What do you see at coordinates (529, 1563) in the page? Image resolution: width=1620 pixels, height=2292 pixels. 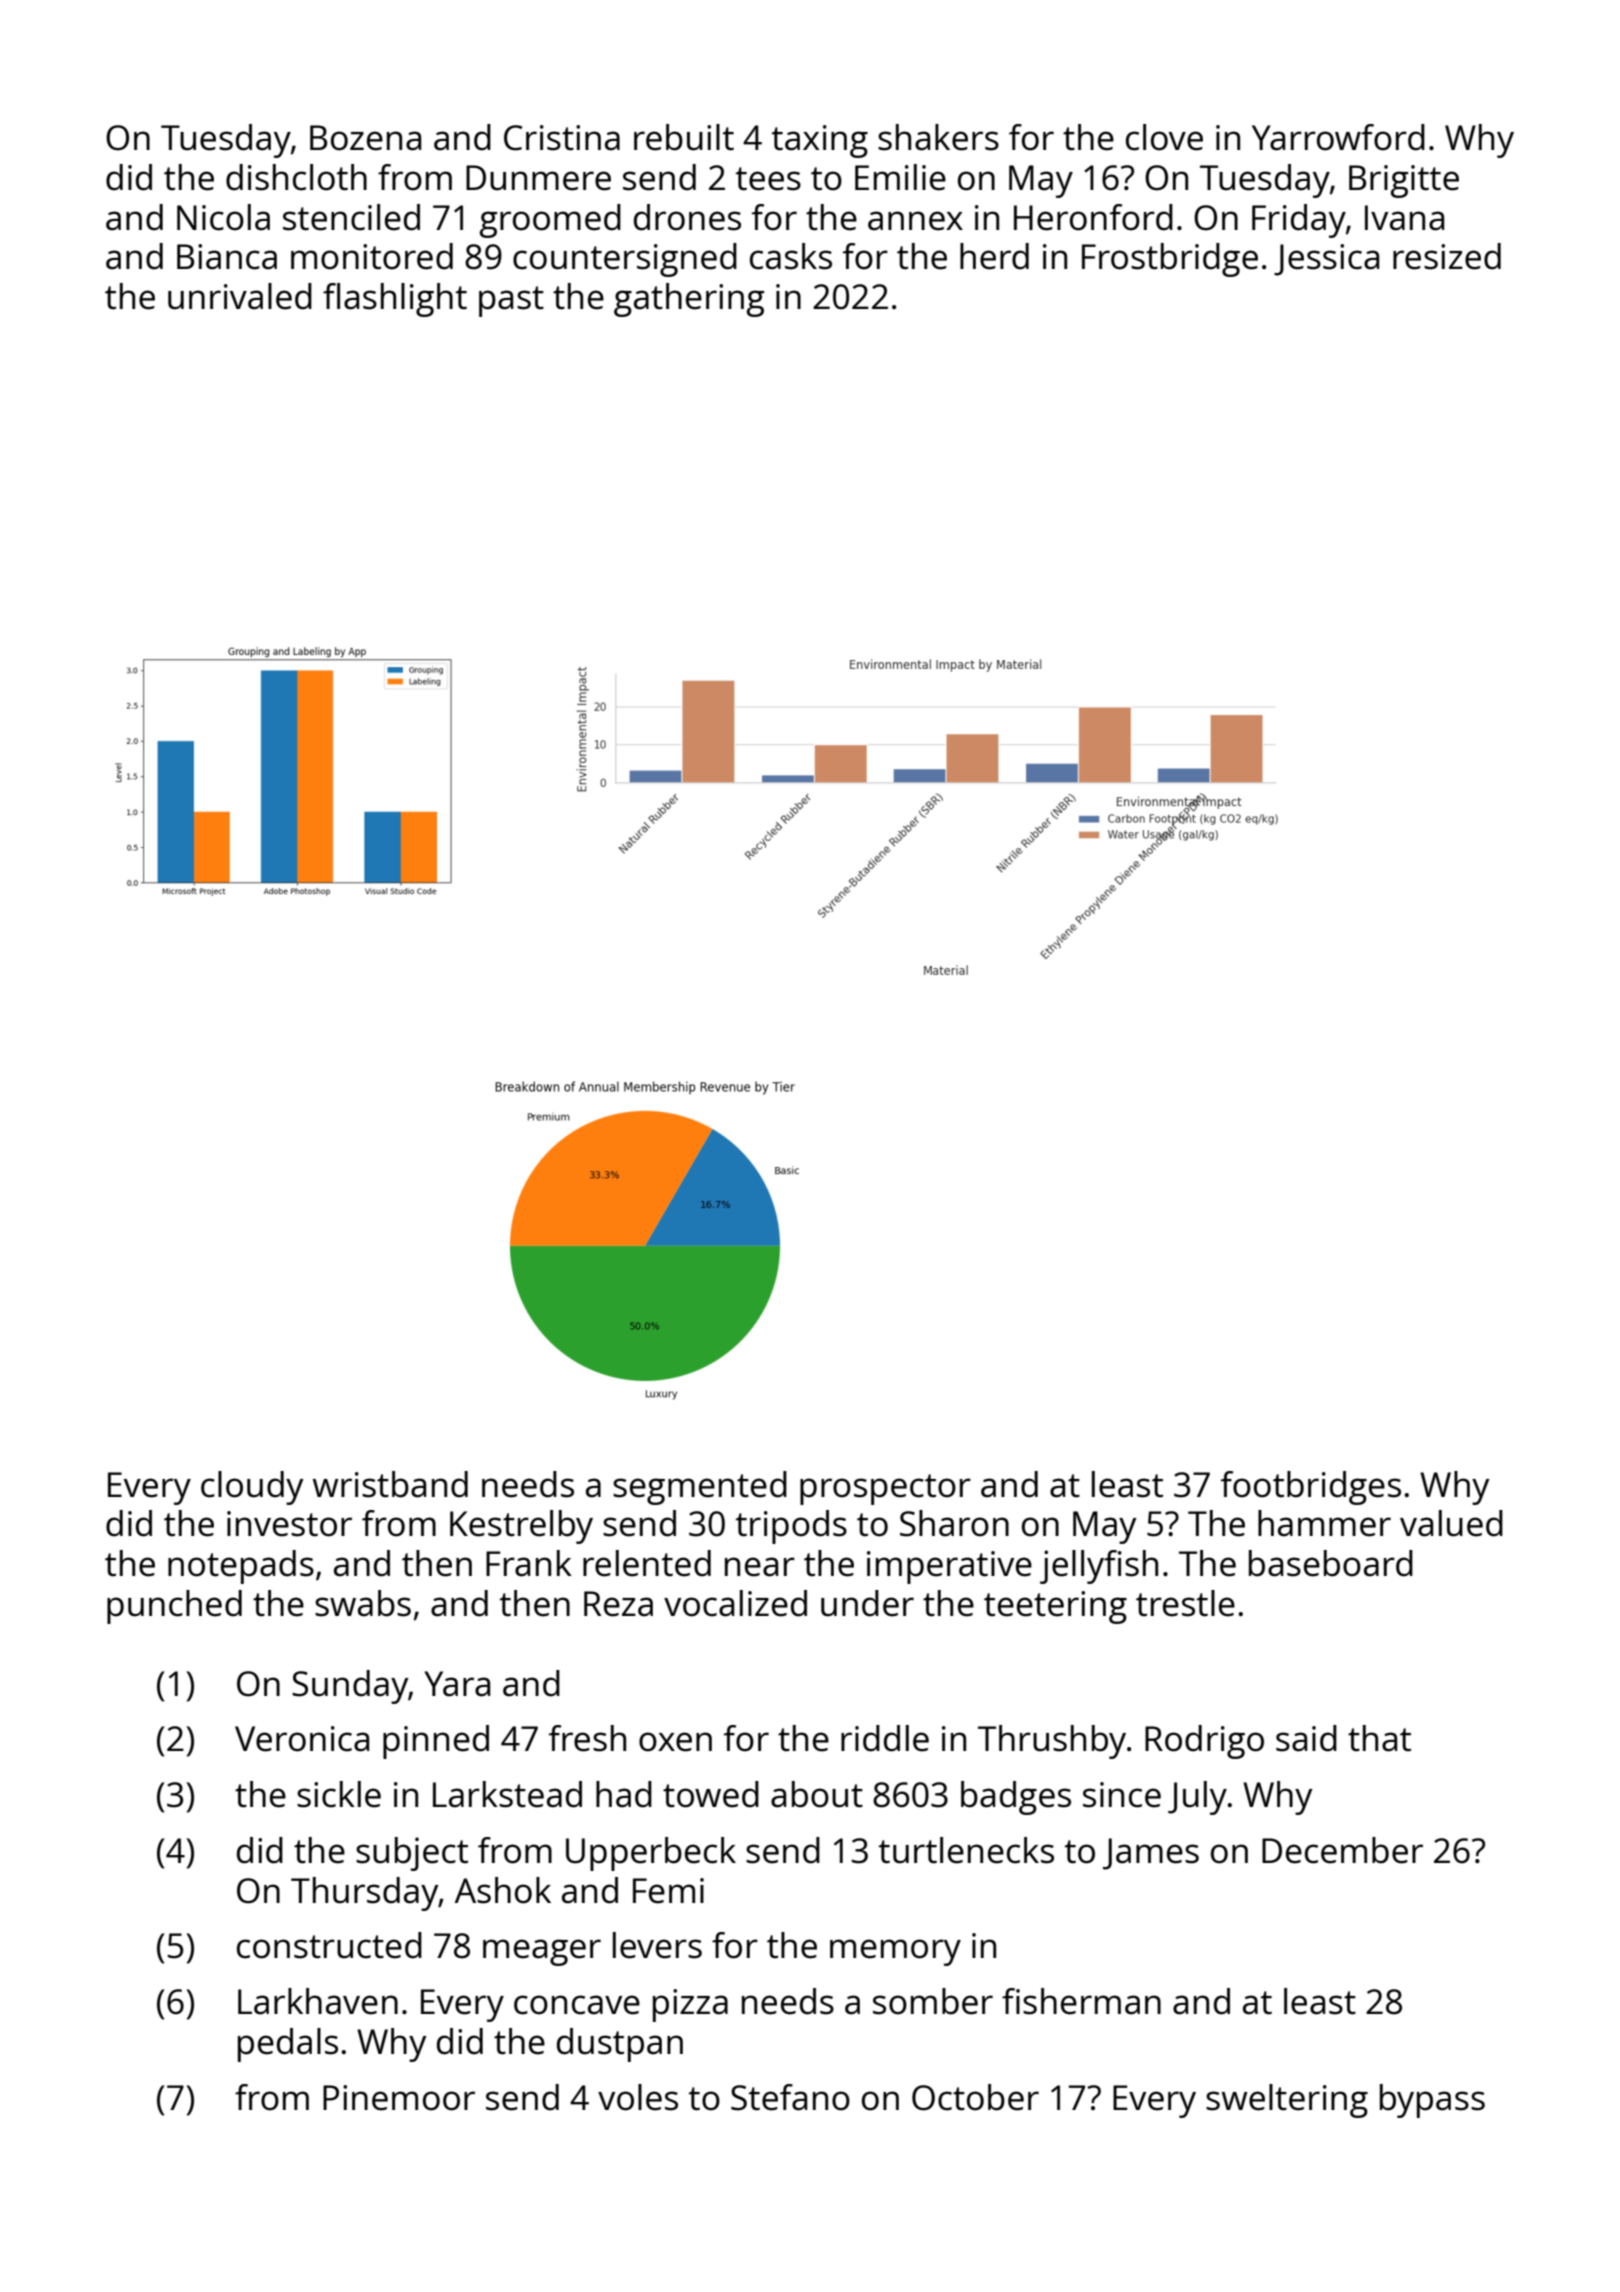 I see `Frank` at bounding box center [529, 1563].
